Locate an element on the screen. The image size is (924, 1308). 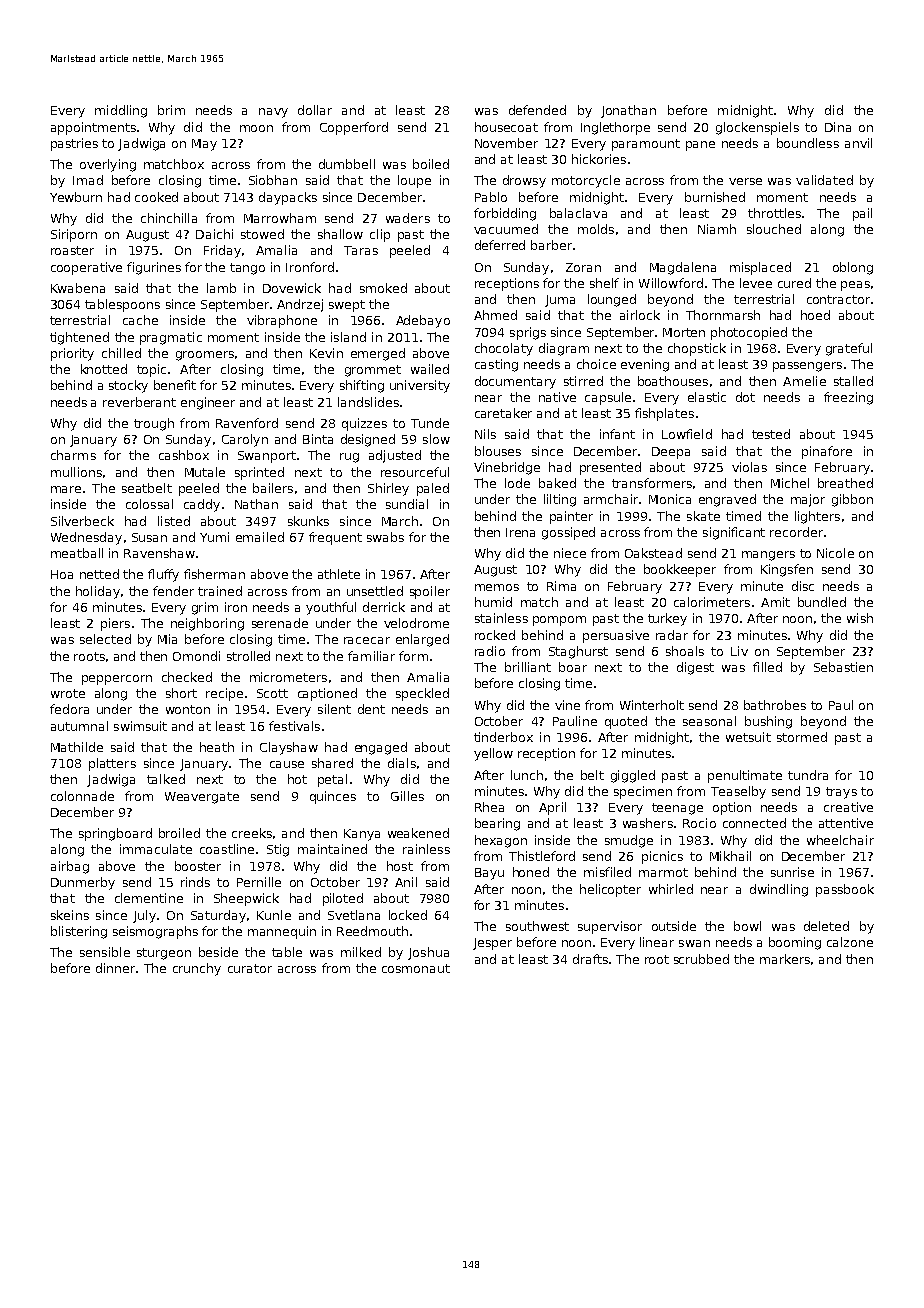
appointments is located at coordinates (93, 128).
